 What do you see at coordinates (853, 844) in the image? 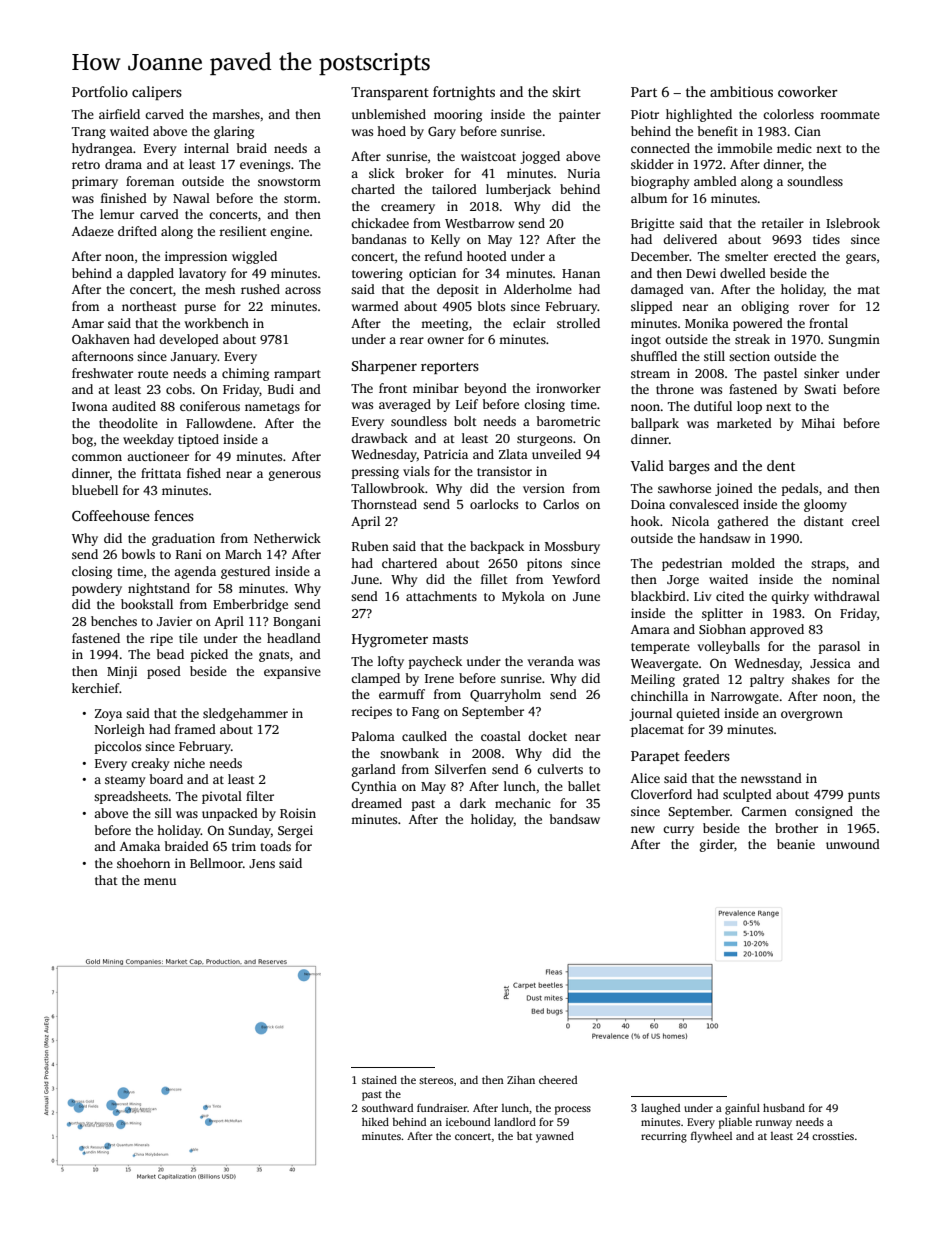
I see `unwound` at bounding box center [853, 844].
